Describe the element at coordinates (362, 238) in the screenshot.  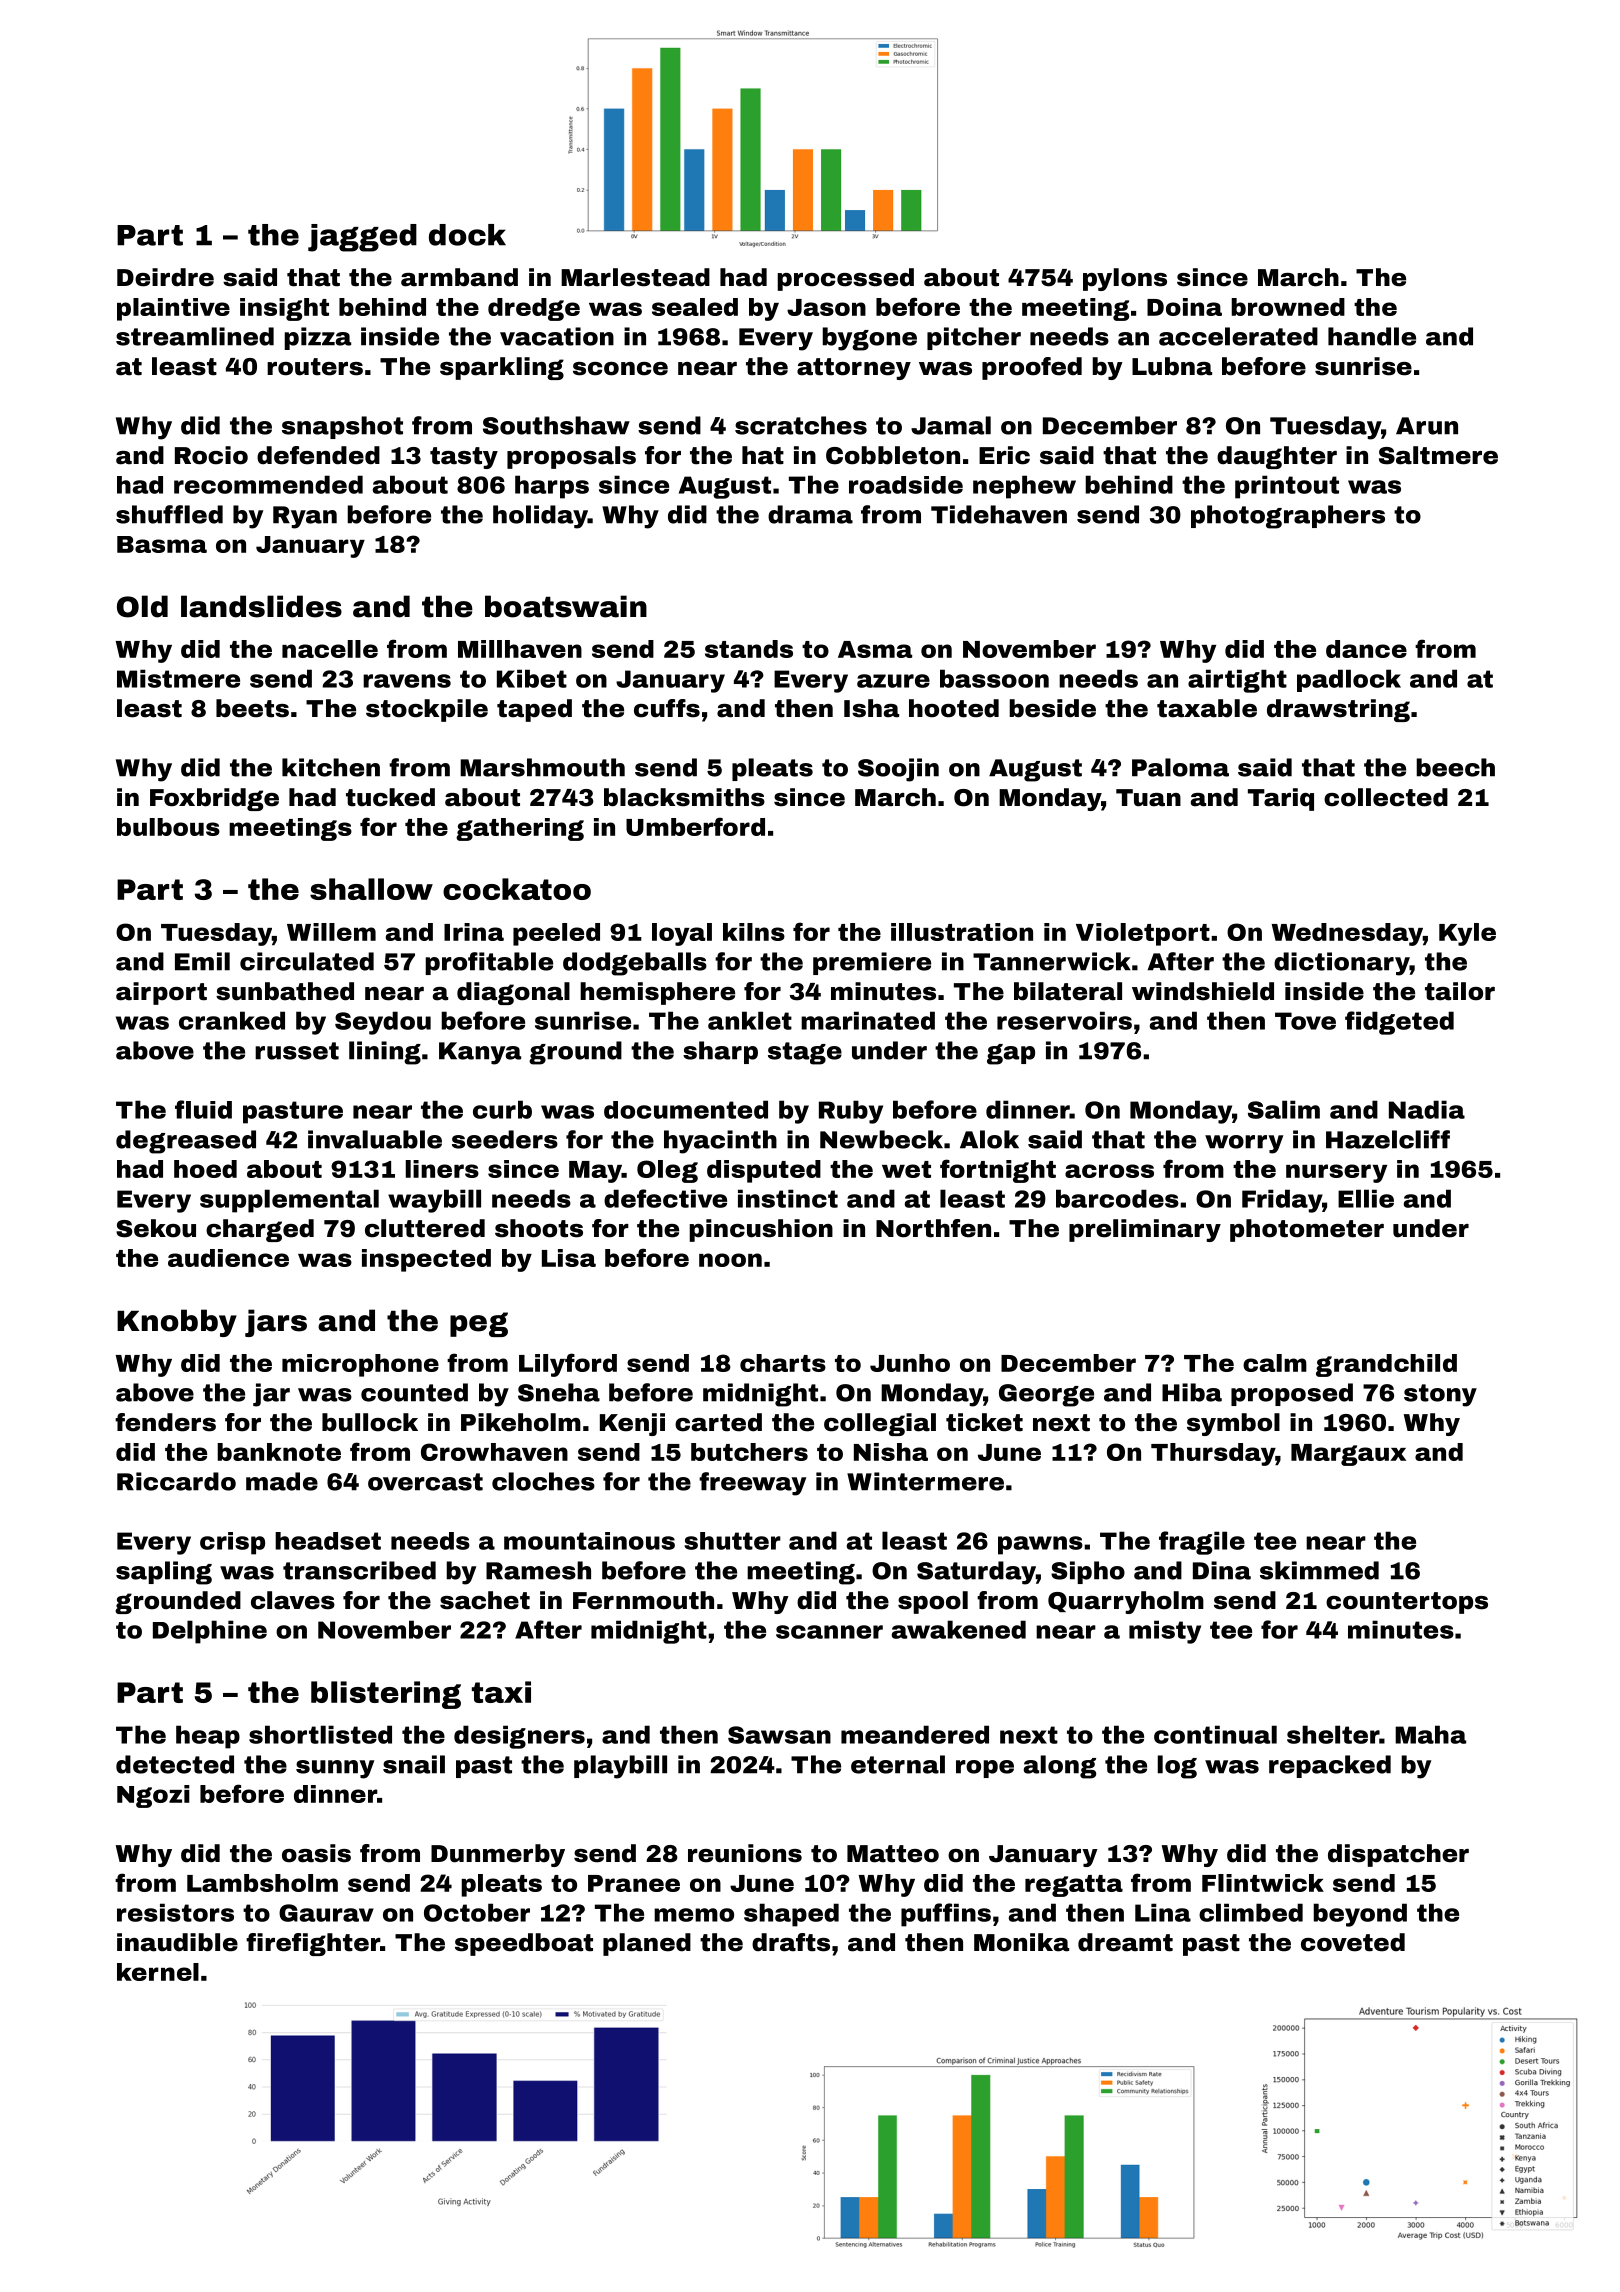
I see `jagged` at that location.
